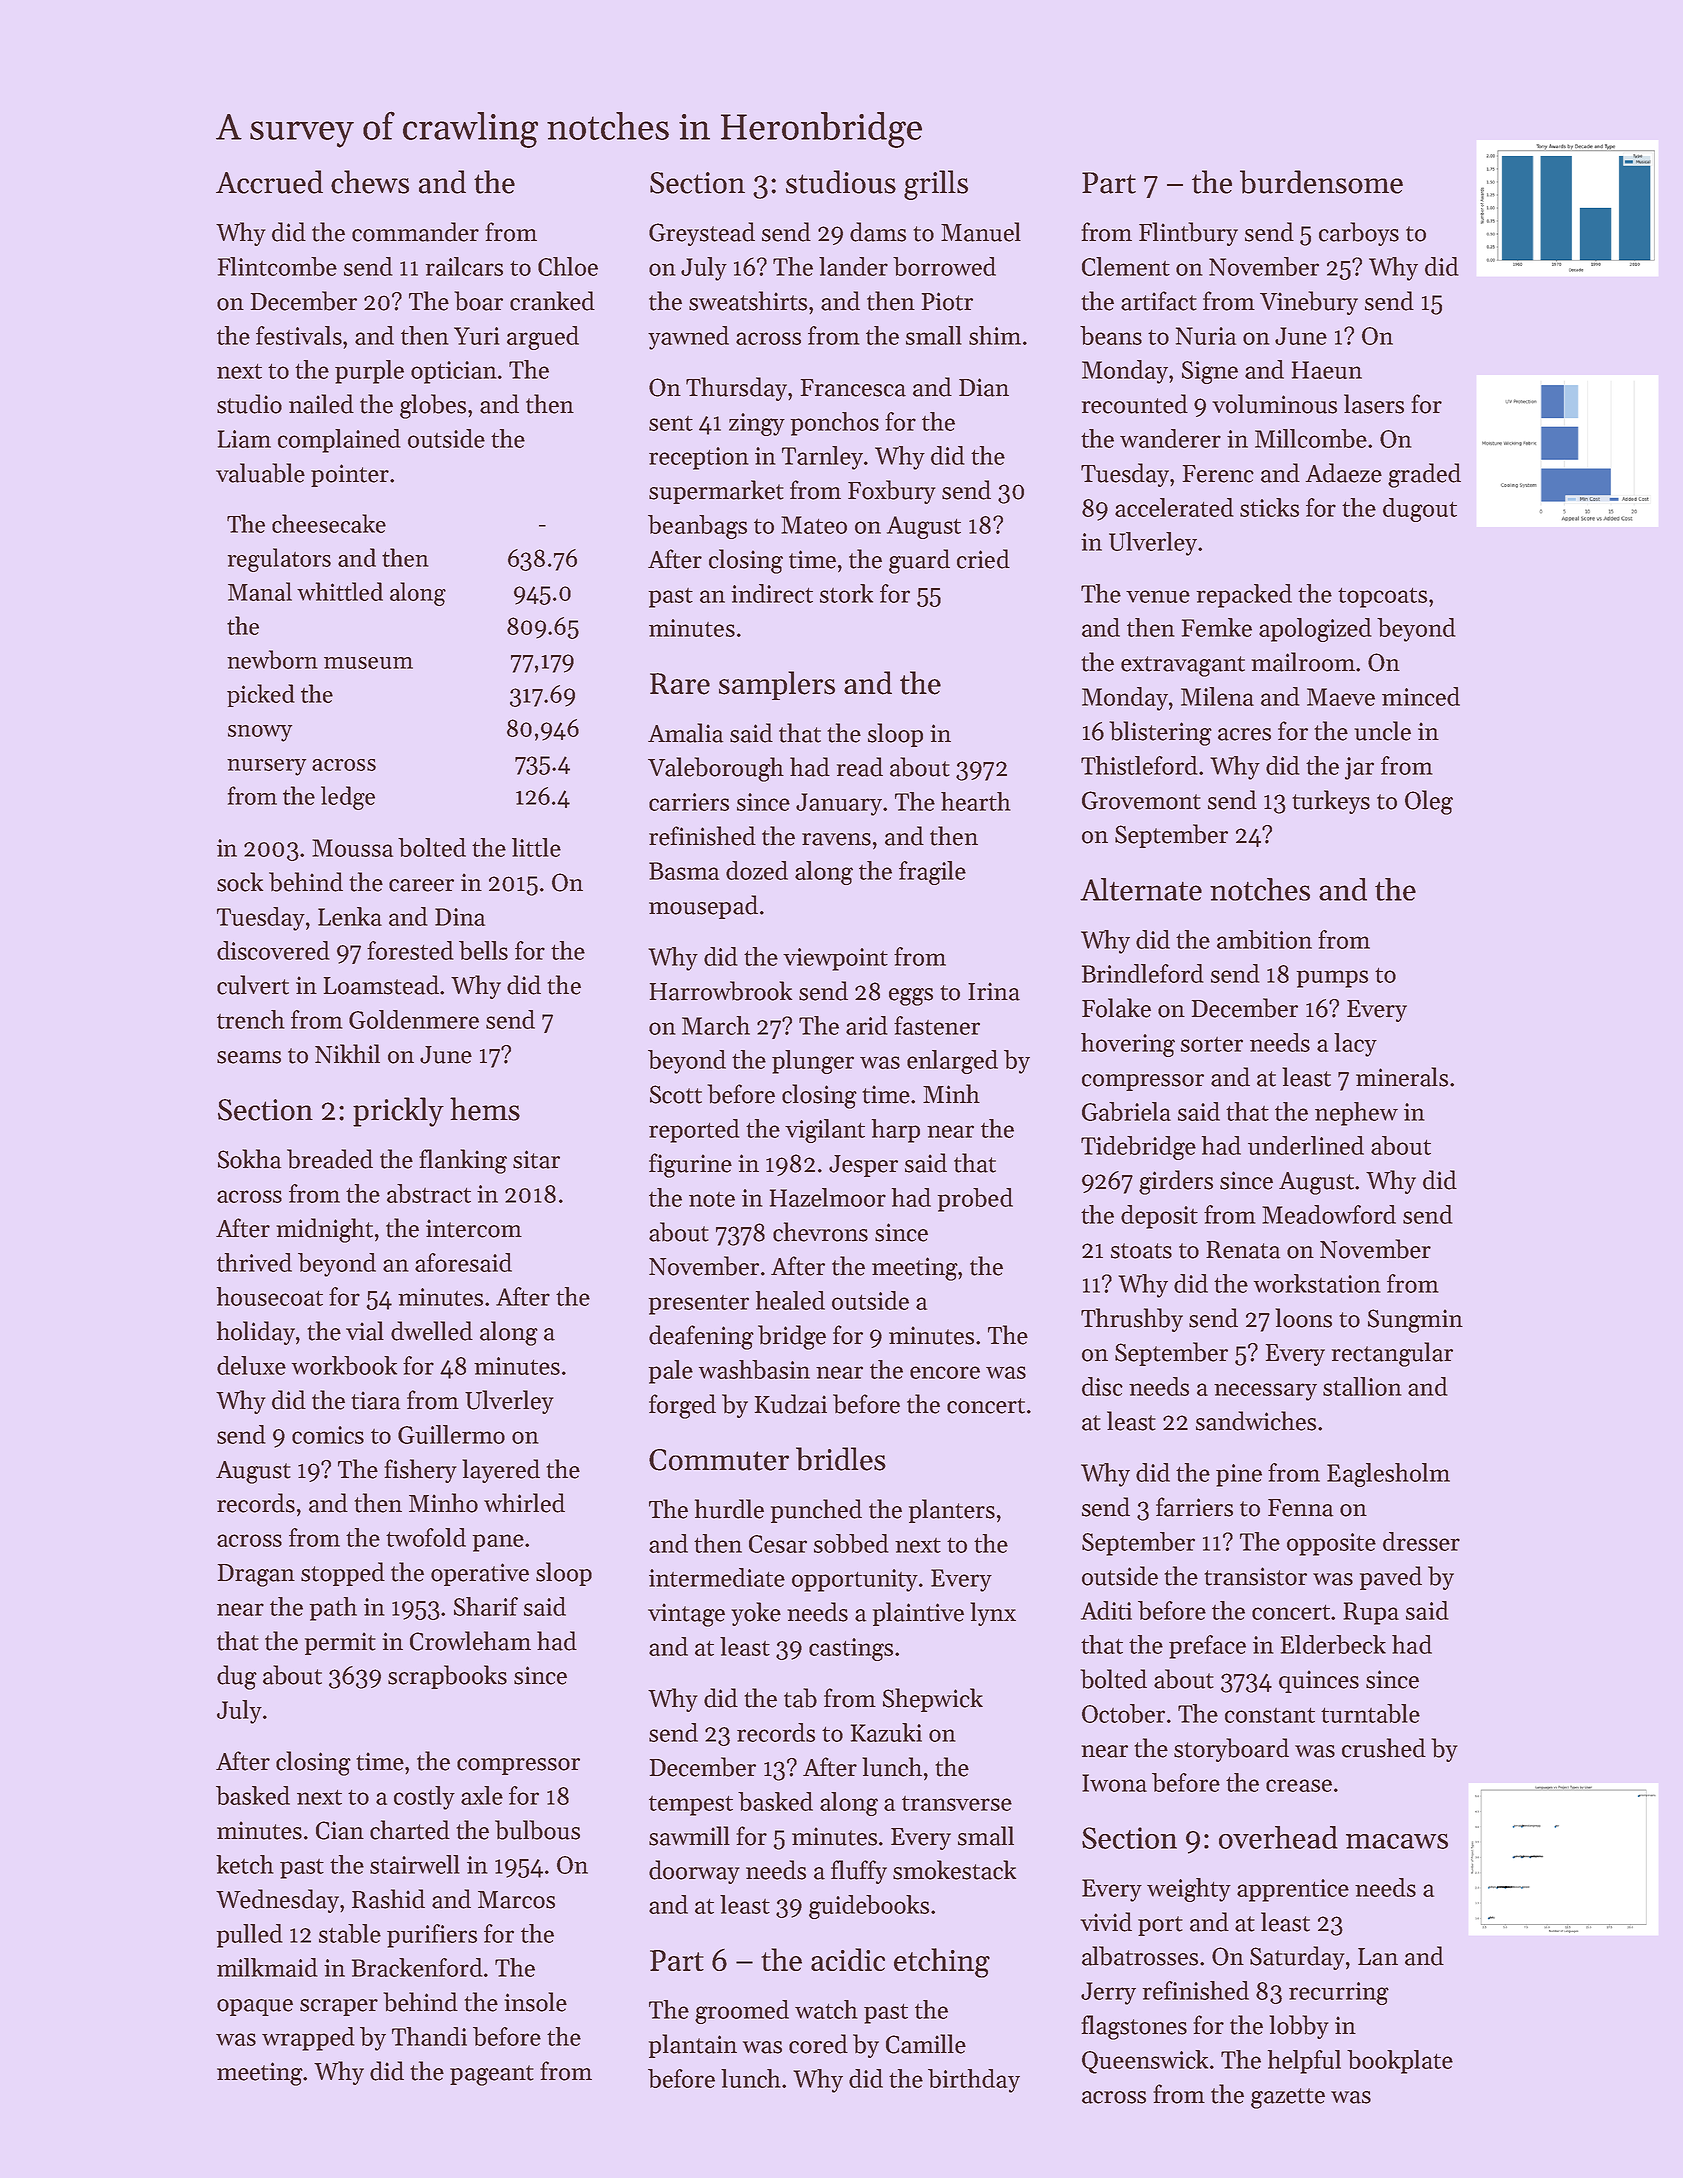 The height and width of the document is (2178, 1683). What do you see at coordinates (1415, 1321) in the document?
I see `Sungmin` at bounding box center [1415, 1321].
